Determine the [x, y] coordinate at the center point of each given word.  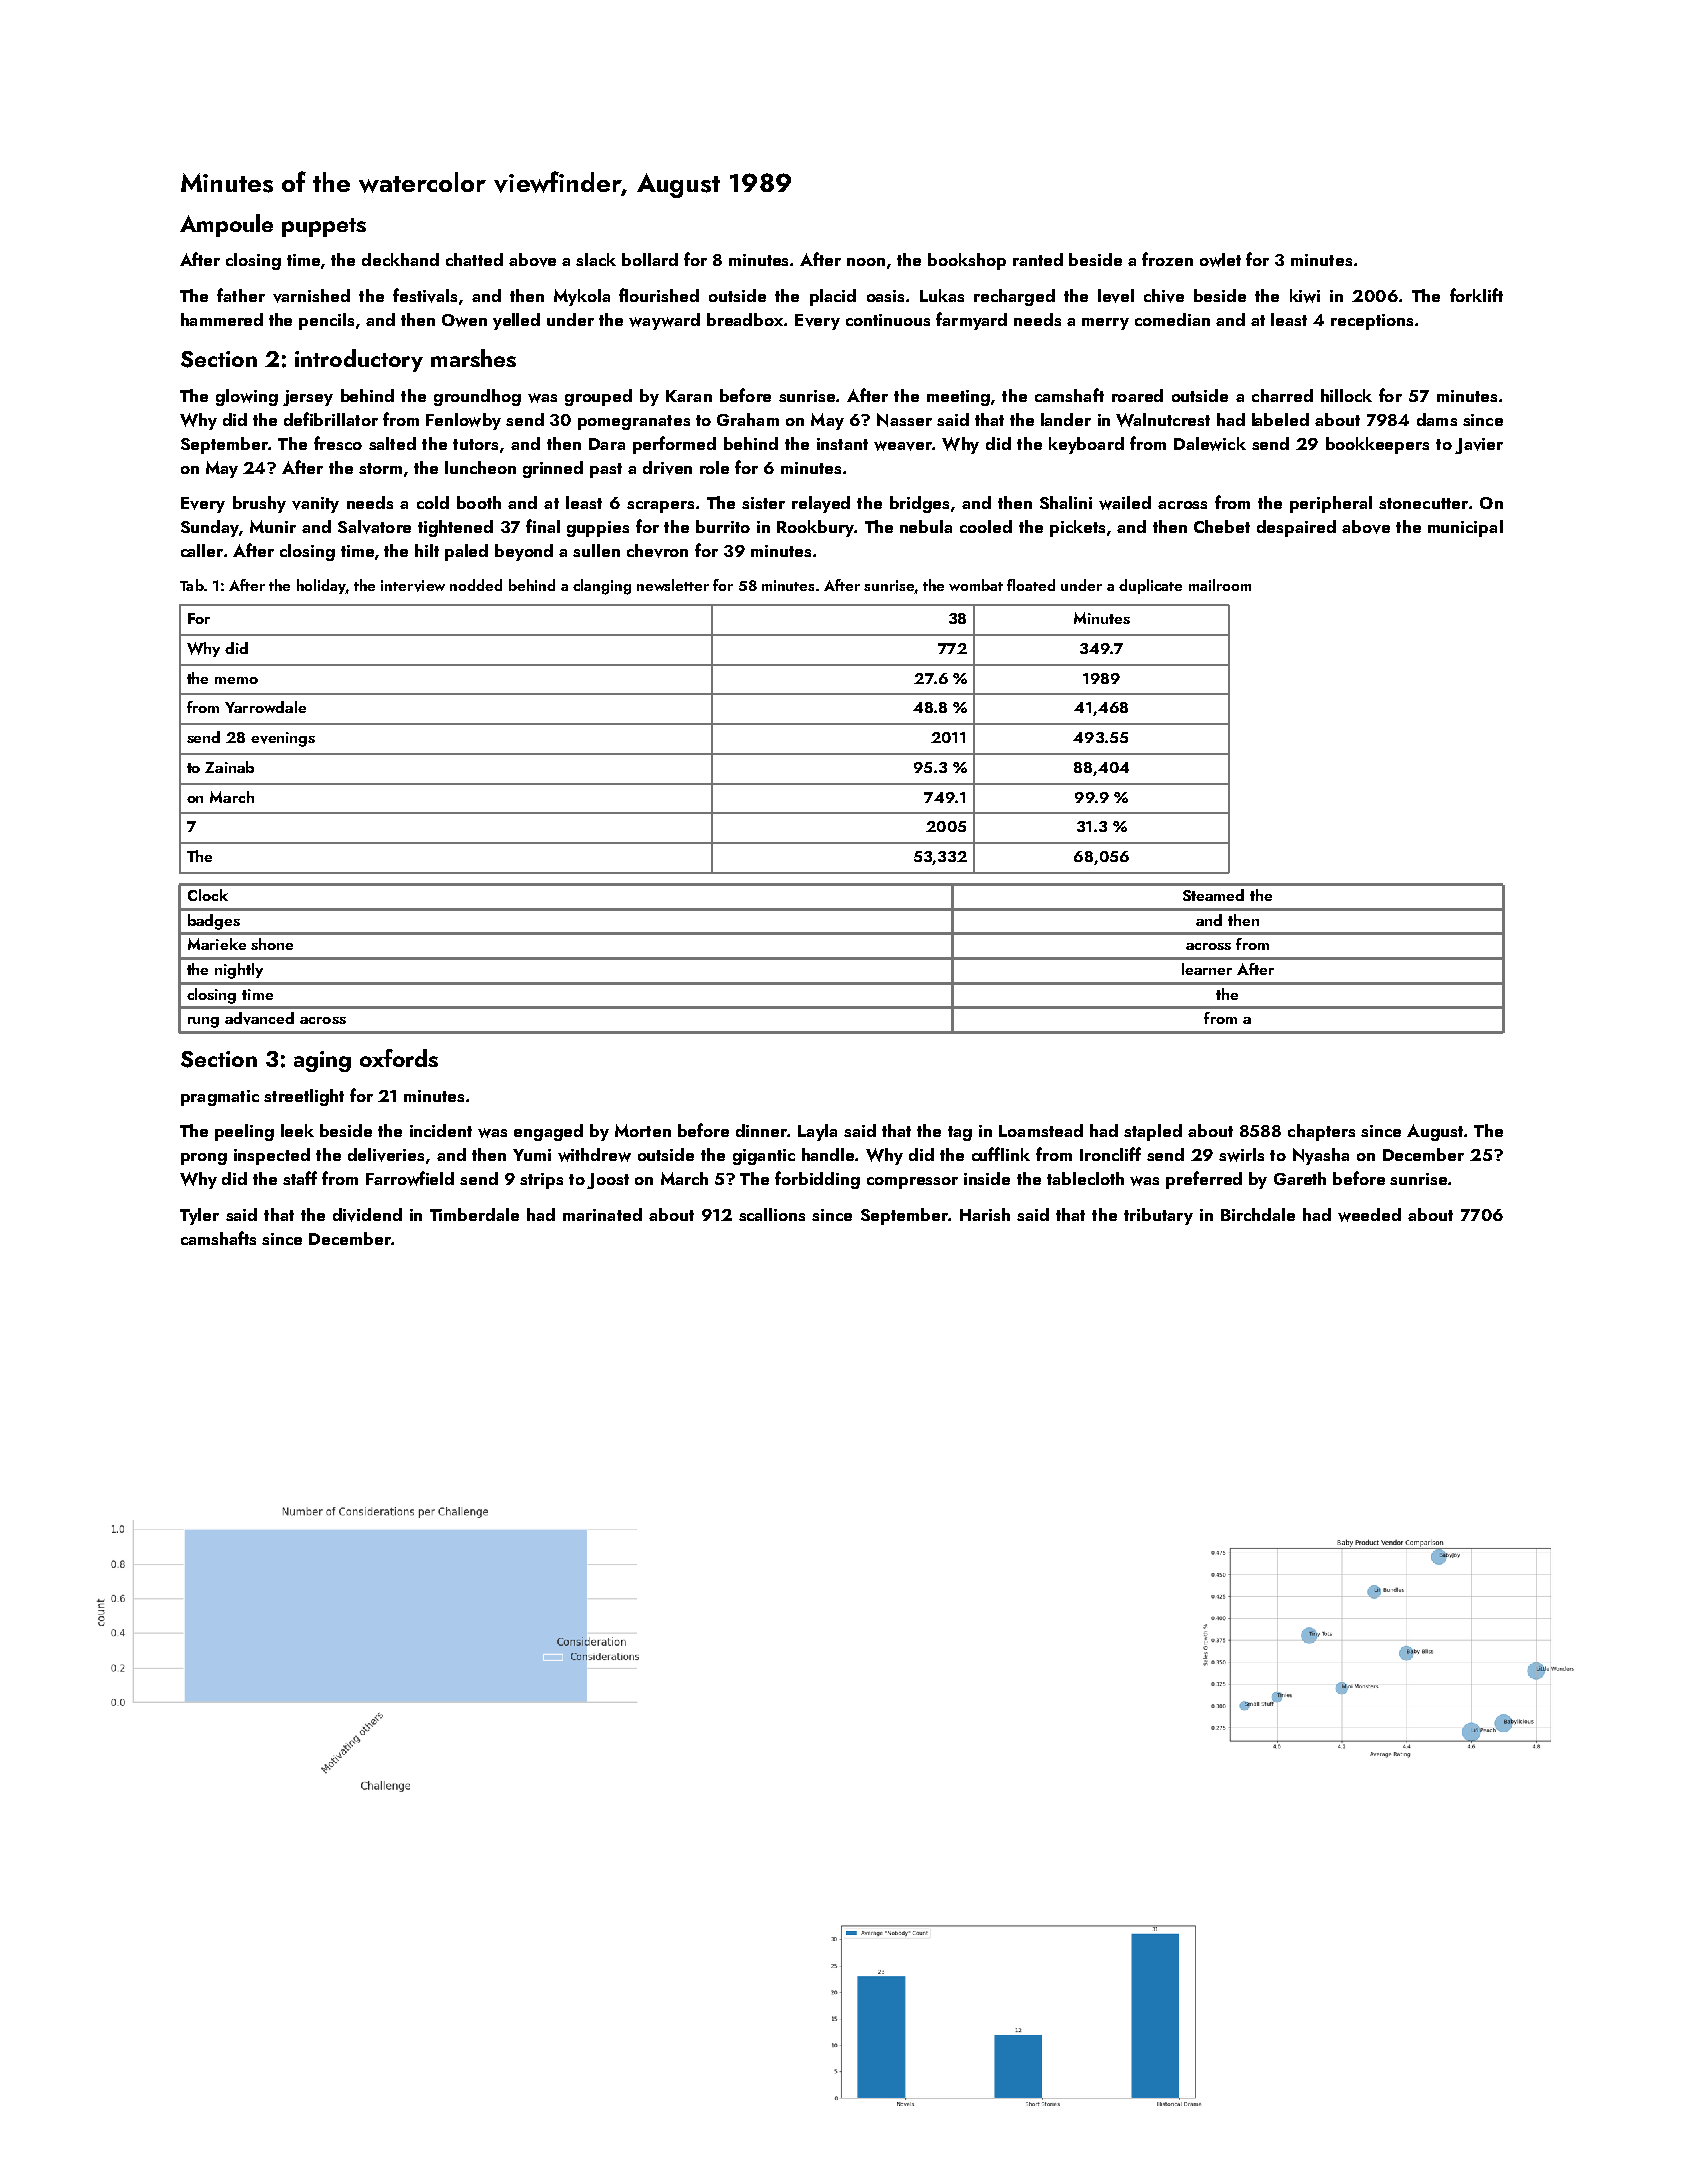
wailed [1125, 503]
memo [236, 680]
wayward [664, 321]
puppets [324, 227]
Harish [985, 1214]
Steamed [1213, 895]
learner [1207, 969]
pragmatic [220, 1098]
